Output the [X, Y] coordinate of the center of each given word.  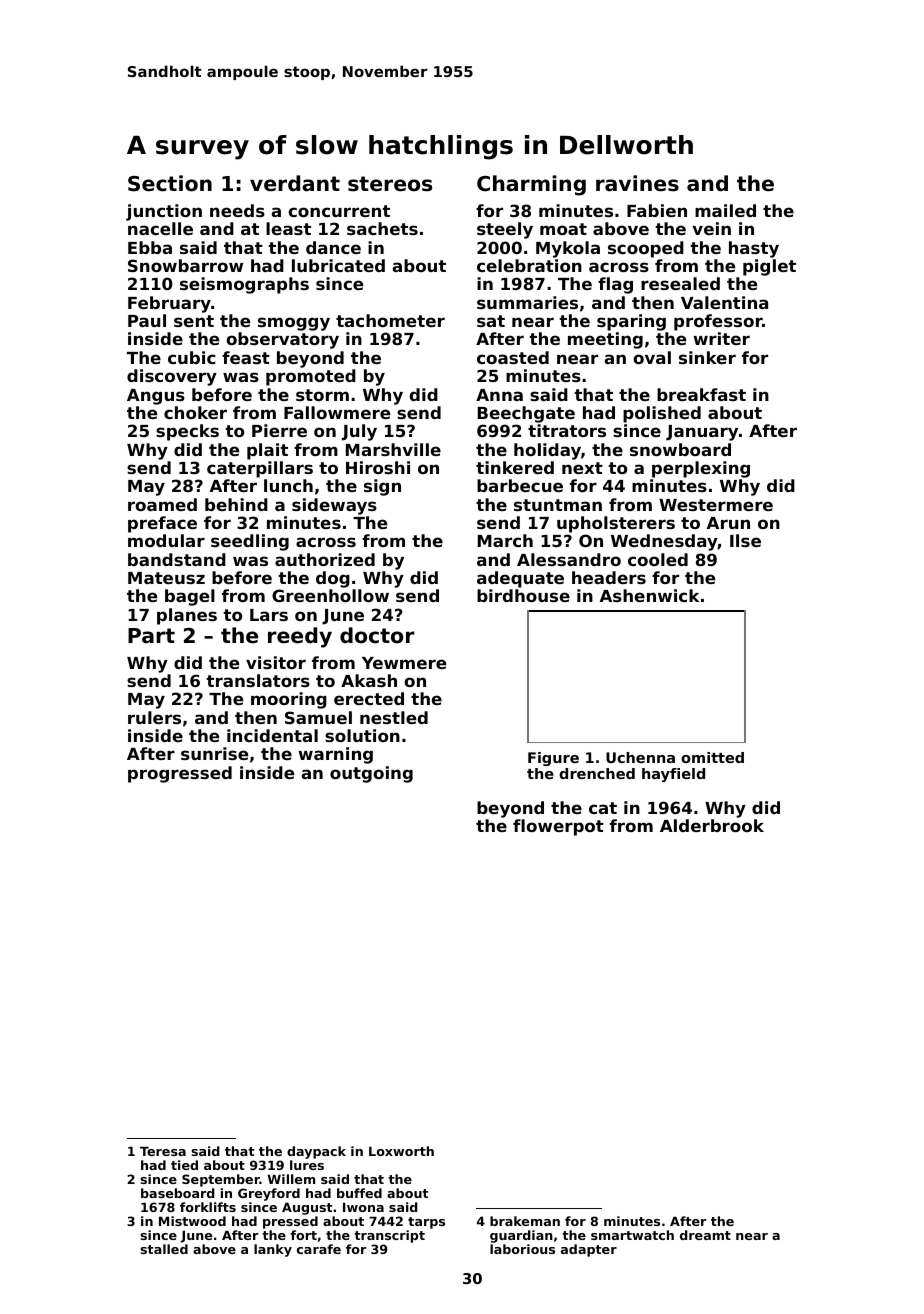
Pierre [279, 430]
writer [721, 338]
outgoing [371, 774]
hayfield [673, 775]
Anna [499, 395]
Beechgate [526, 414]
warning [335, 755]
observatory [282, 340]
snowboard [680, 449]
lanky [273, 1250]
